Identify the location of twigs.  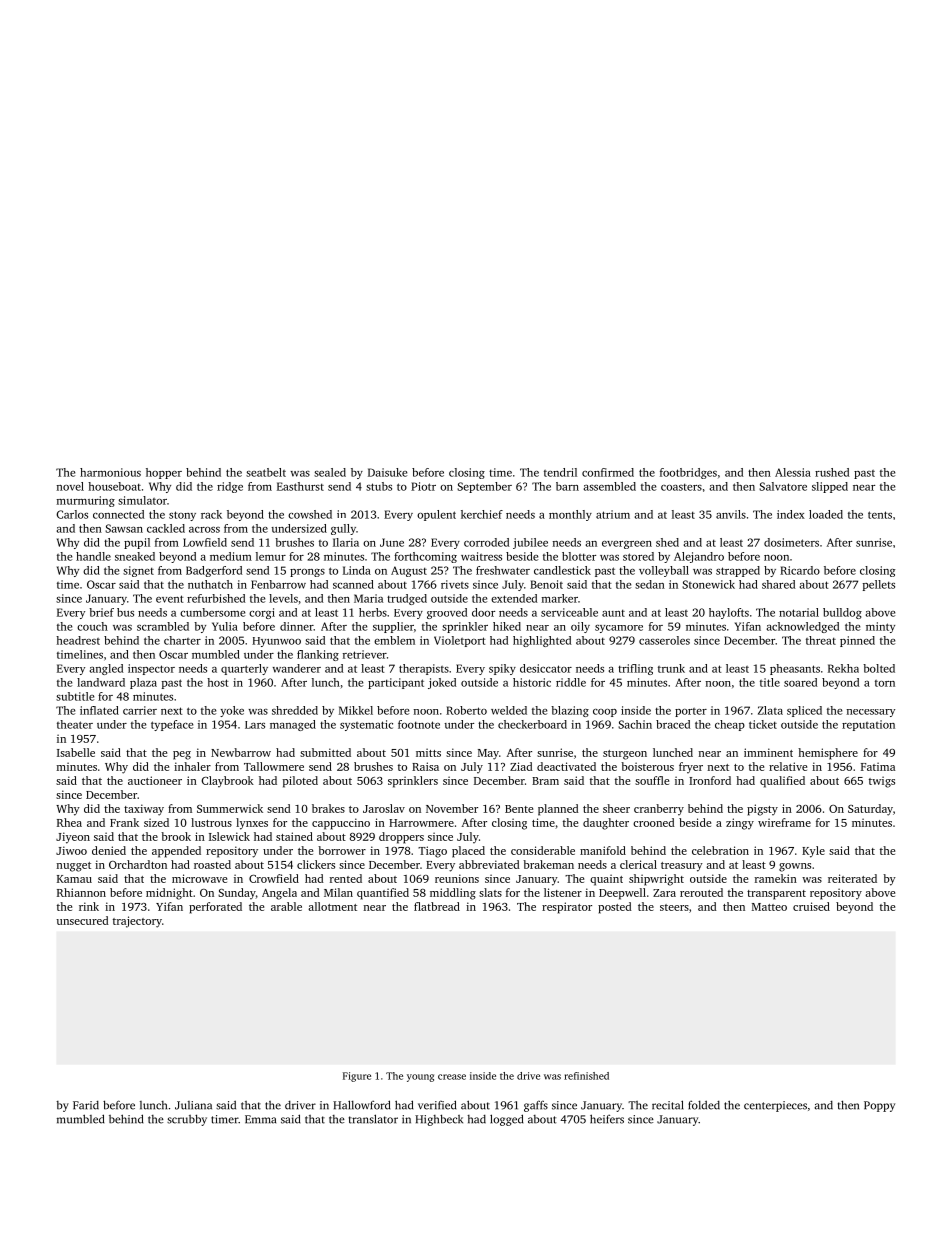
(882, 782).
